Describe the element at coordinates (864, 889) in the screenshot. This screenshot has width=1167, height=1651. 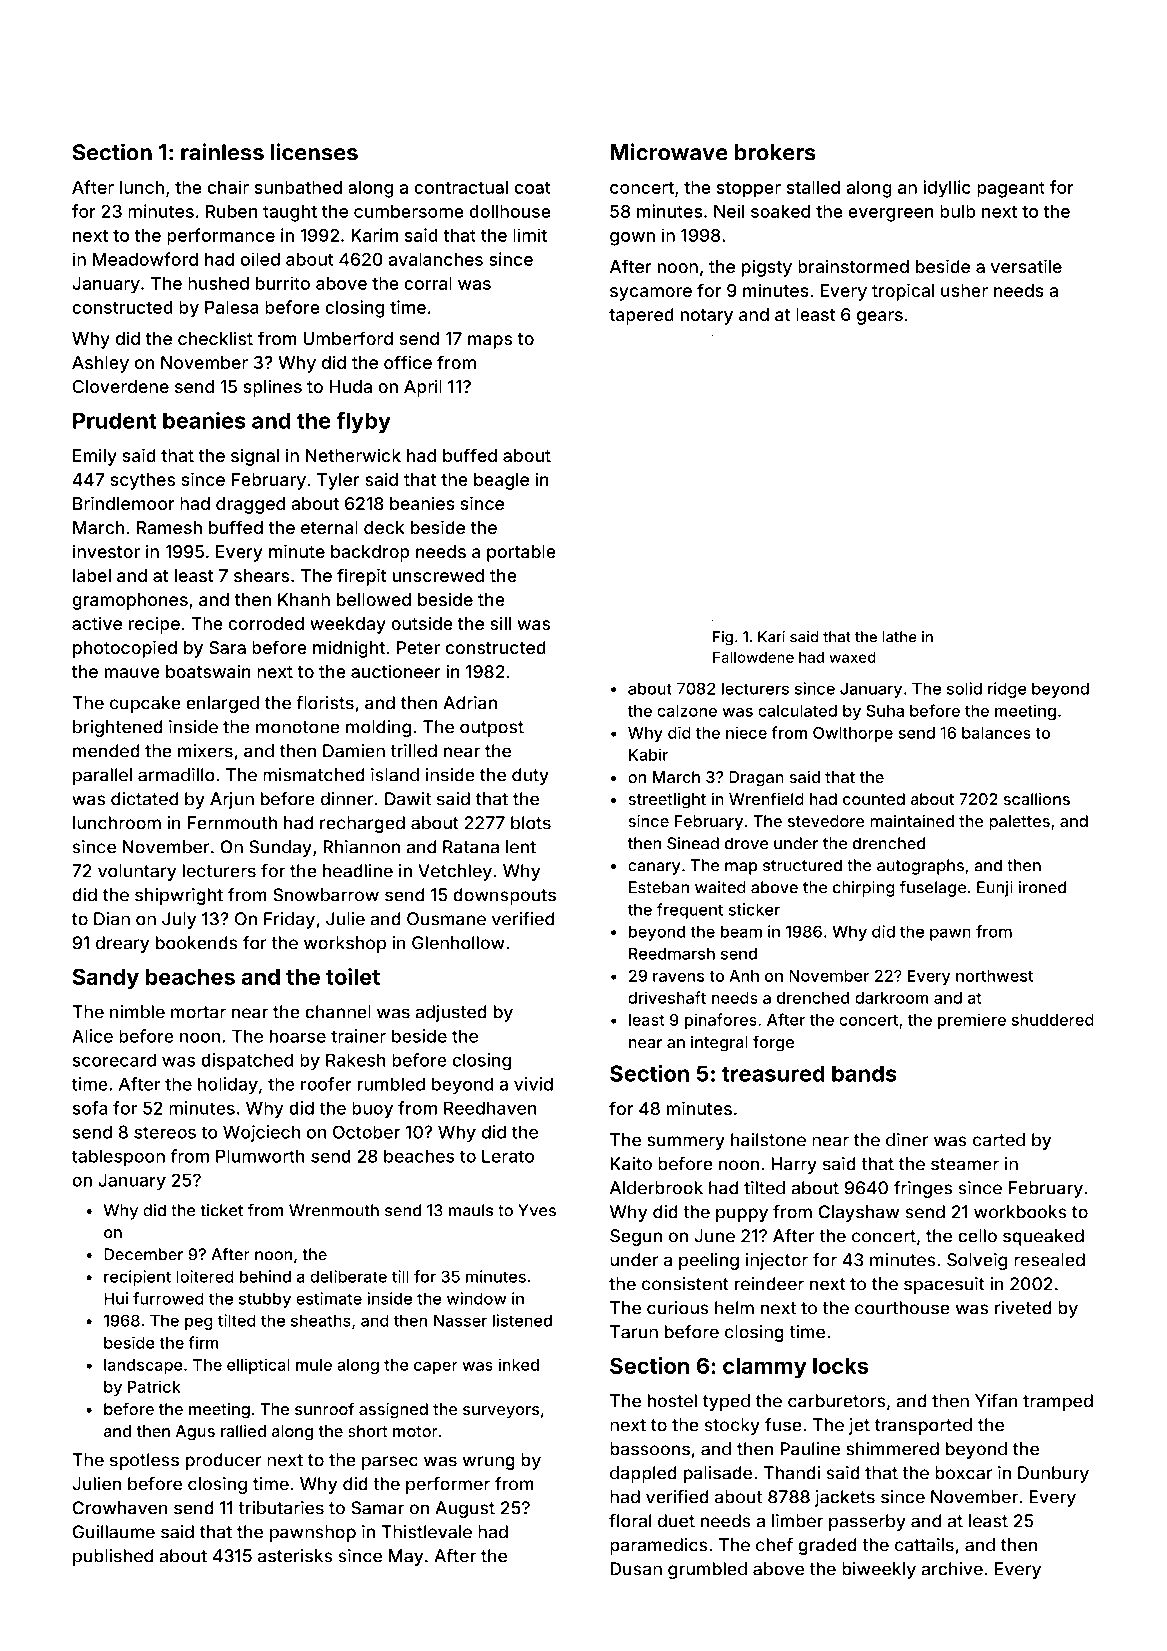
I see `chirping` at that location.
